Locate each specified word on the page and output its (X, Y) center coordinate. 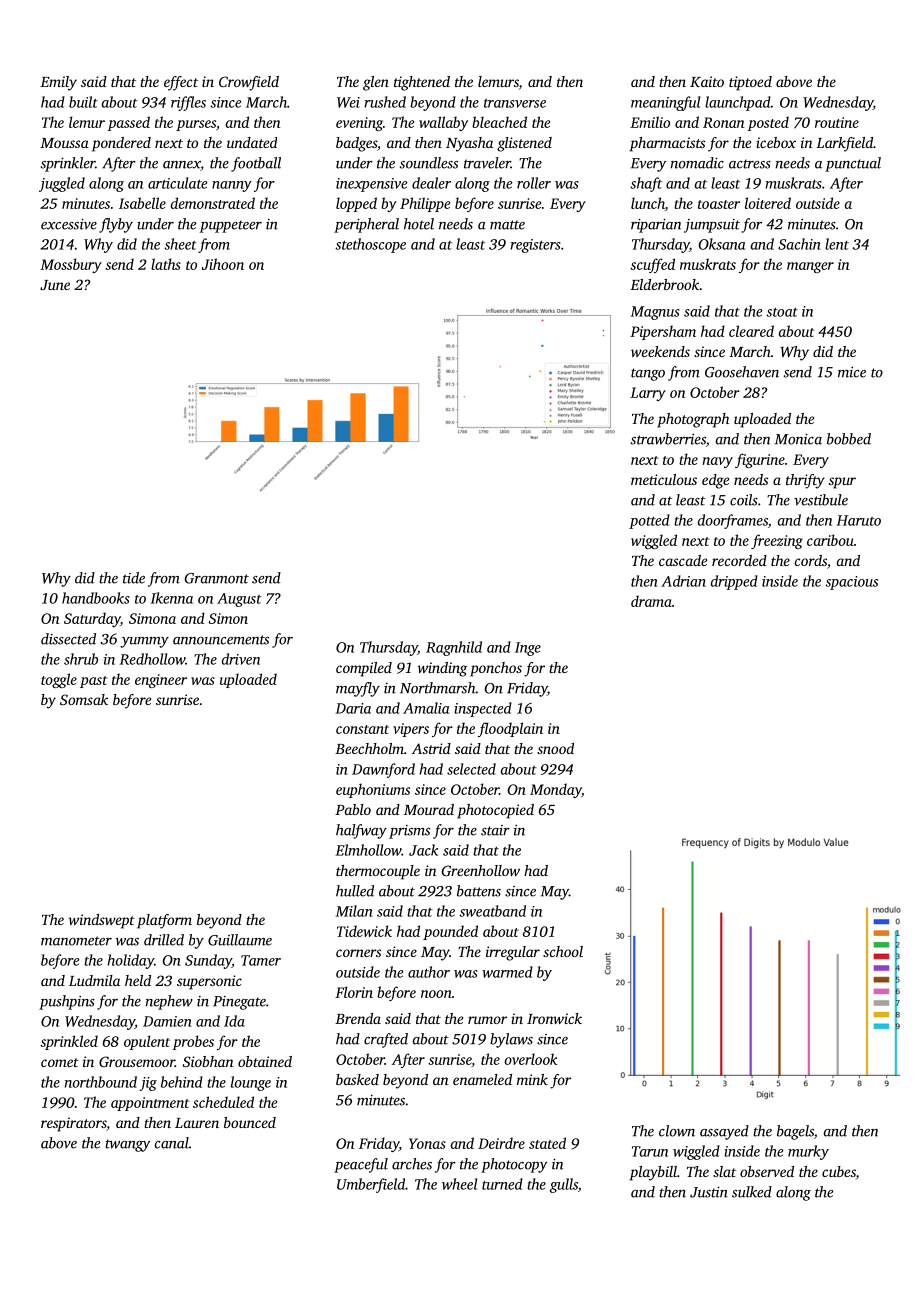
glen (376, 83)
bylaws (511, 1040)
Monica (798, 439)
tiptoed (750, 83)
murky (808, 1152)
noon (436, 994)
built (83, 102)
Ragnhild (454, 648)
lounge (251, 1083)
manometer (76, 941)
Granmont (217, 578)
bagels (795, 1132)
